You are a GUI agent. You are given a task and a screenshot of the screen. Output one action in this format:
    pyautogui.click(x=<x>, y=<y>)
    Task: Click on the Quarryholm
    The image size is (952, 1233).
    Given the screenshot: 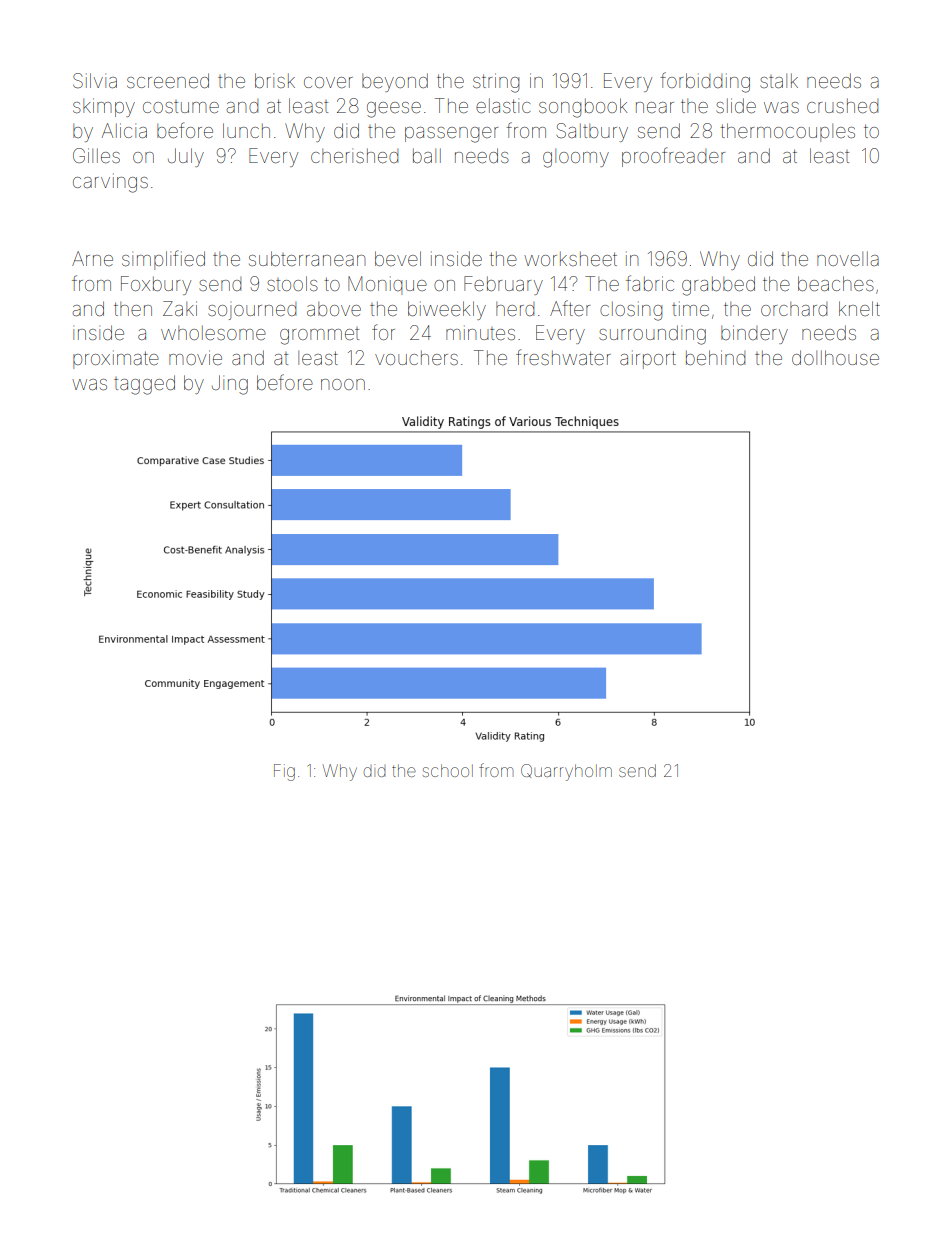 What is the action you would take?
    pyautogui.click(x=566, y=772)
